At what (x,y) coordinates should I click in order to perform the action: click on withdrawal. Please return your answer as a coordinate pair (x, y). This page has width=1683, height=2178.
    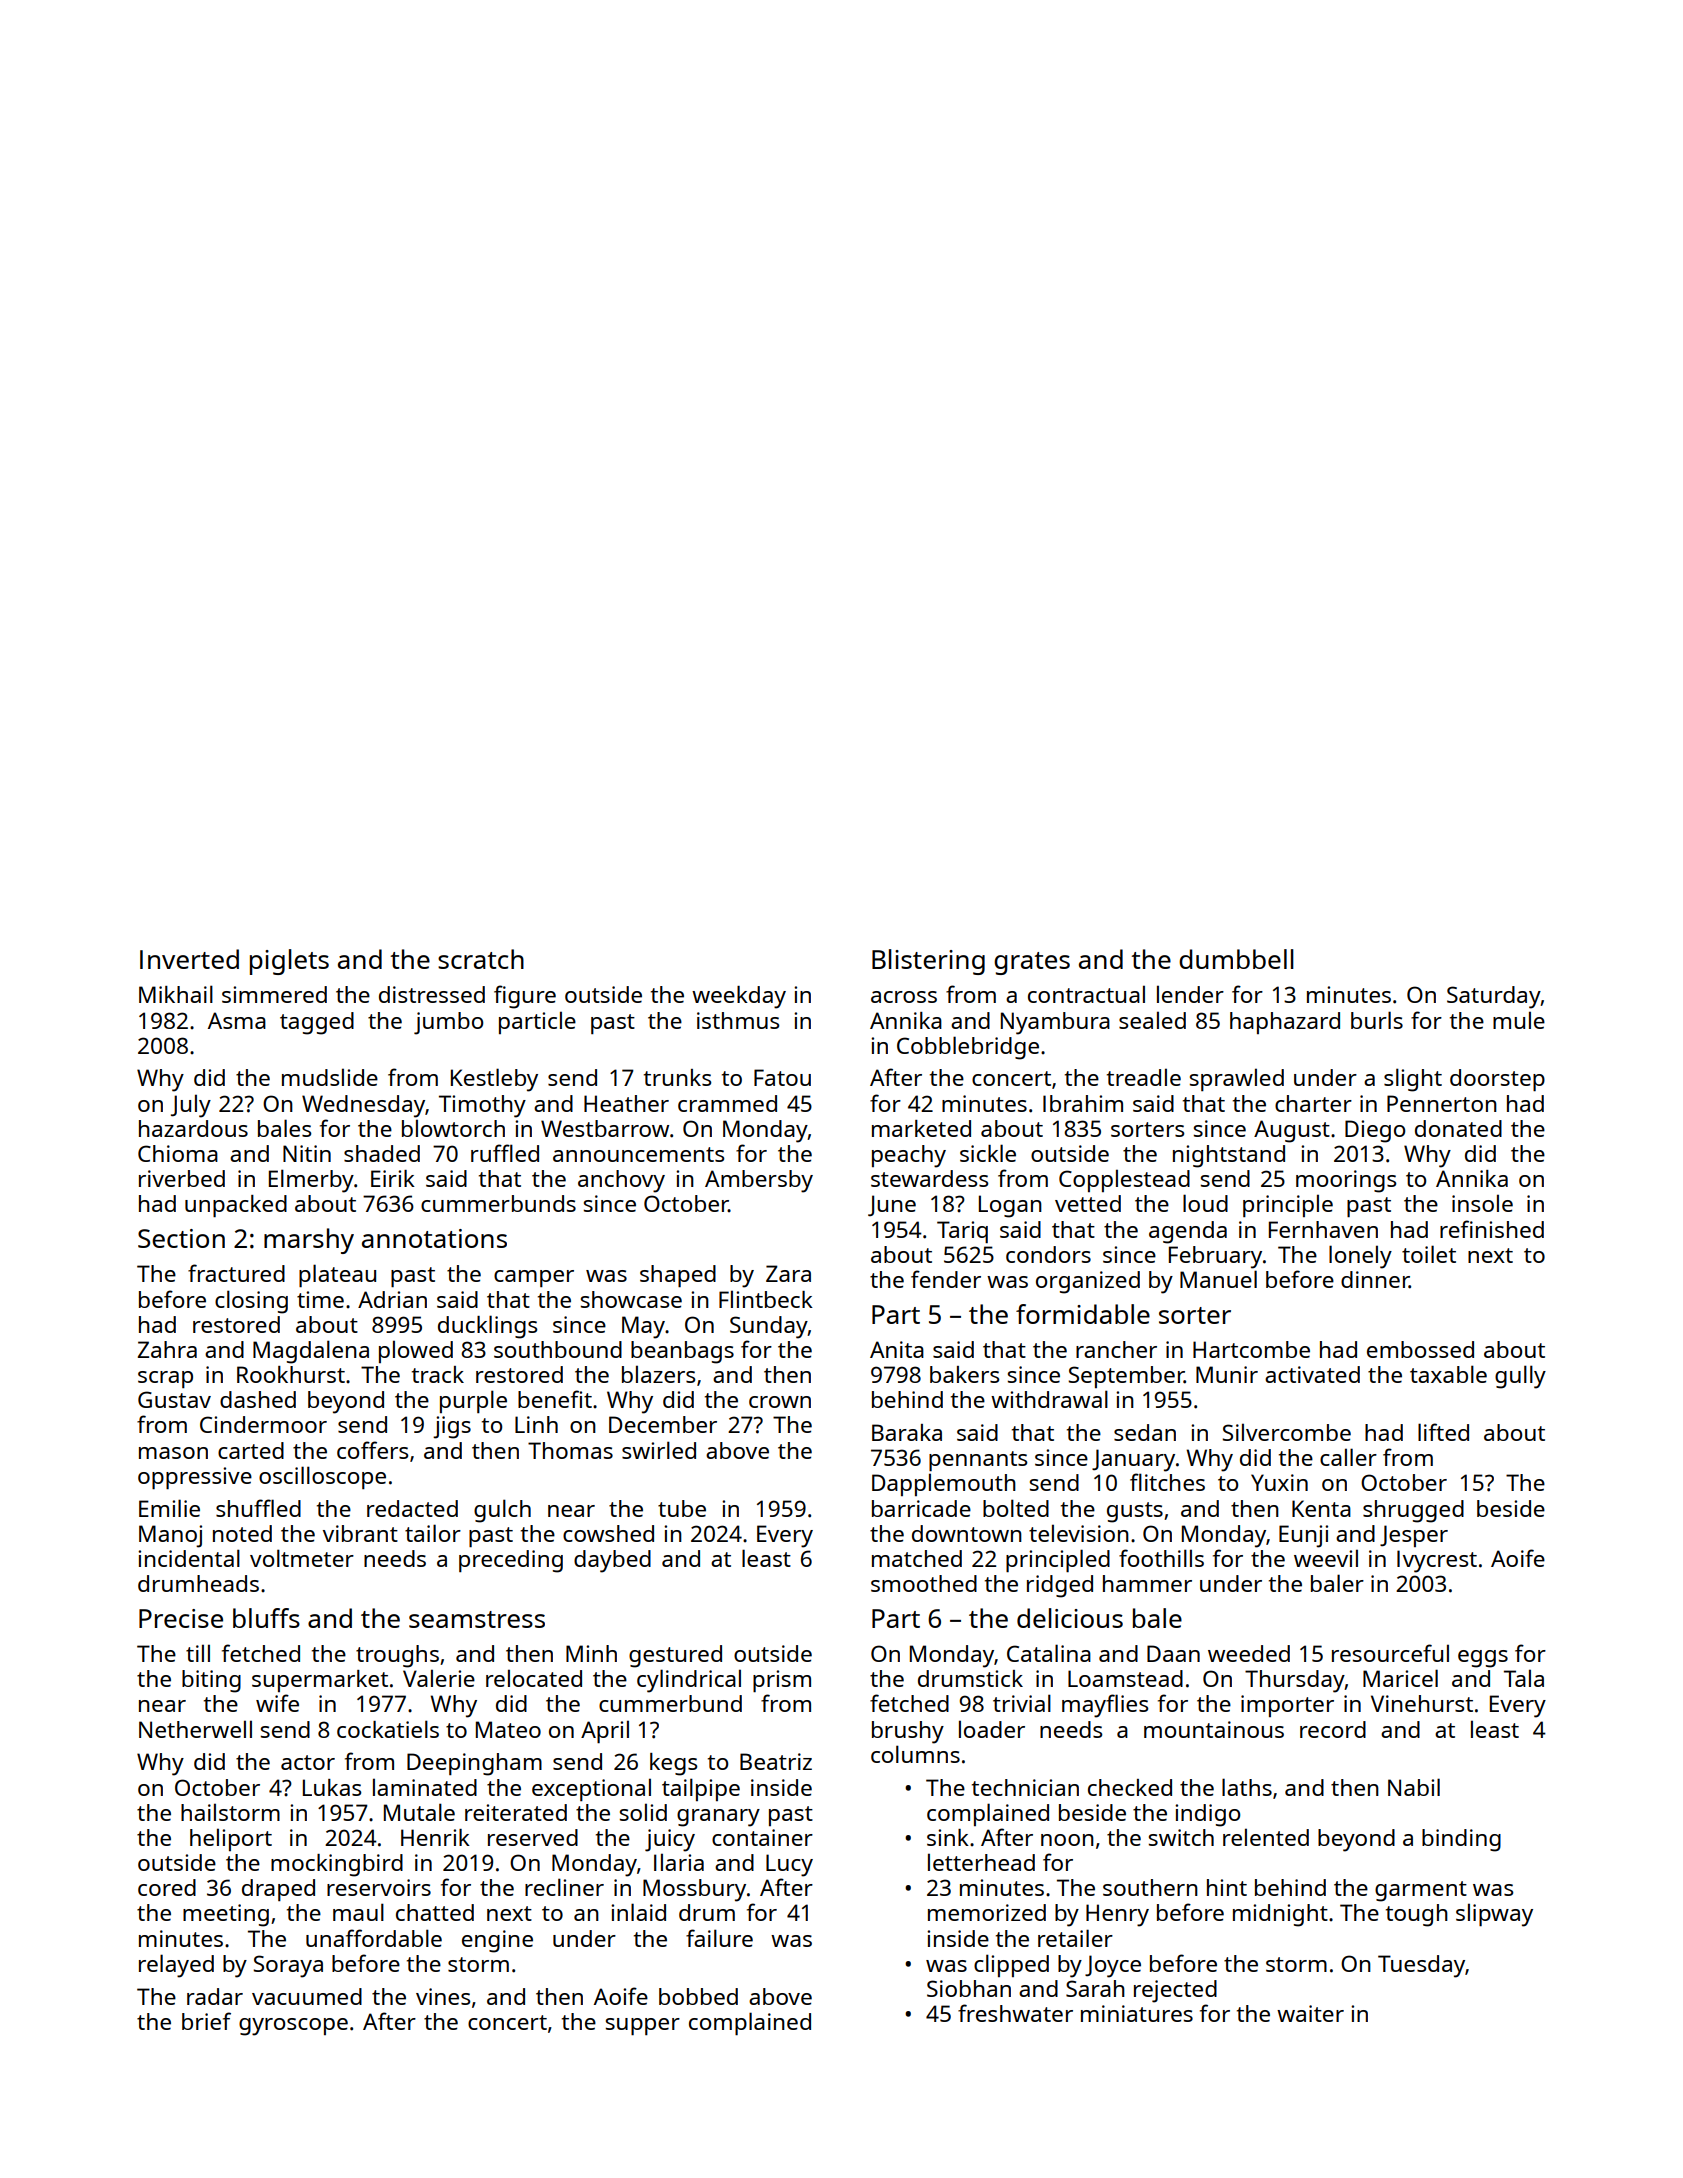
    Looking at the image, I should click on (1049, 1399).
